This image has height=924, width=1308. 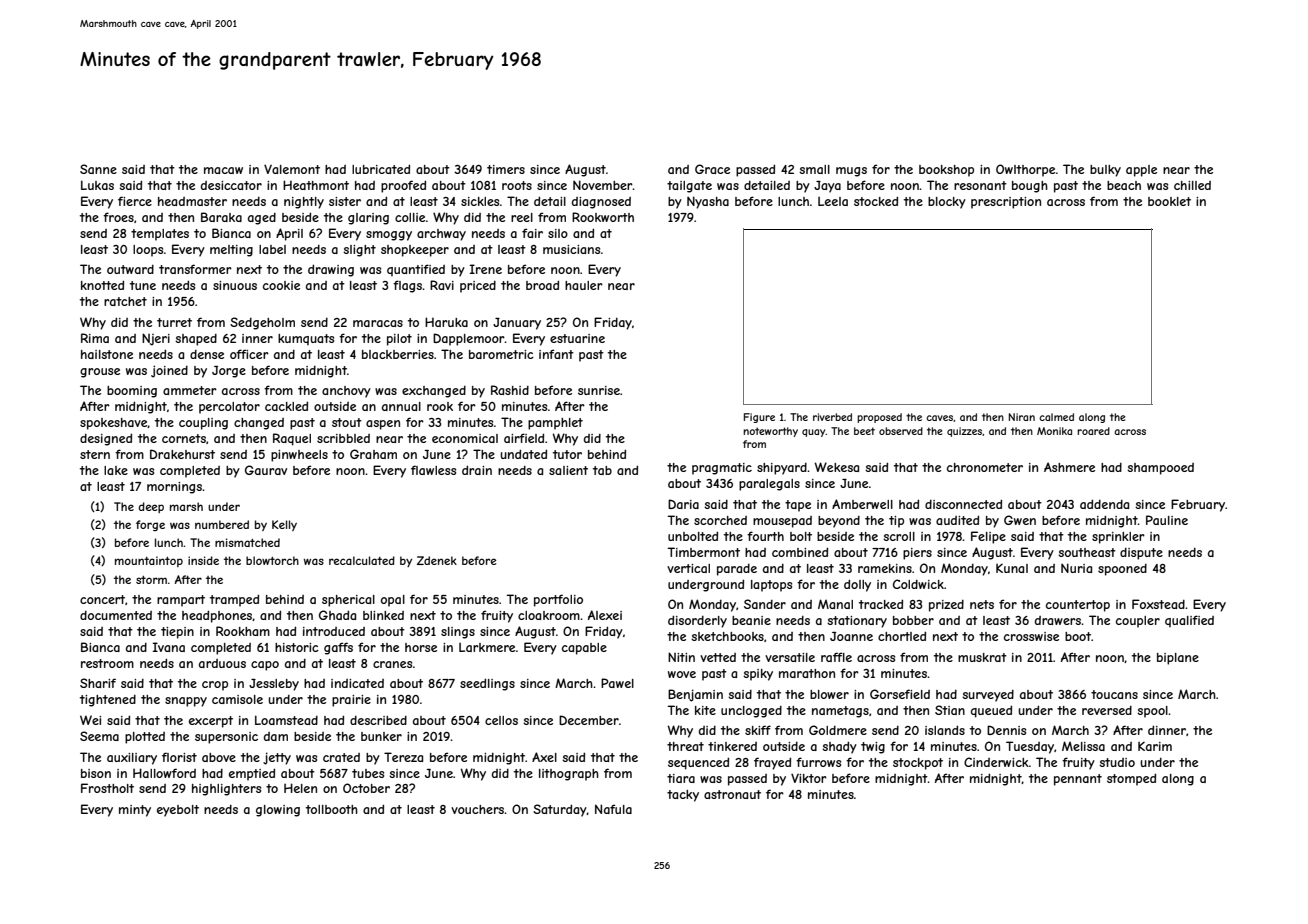 What do you see at coordinates (814, 169) in the image?
I see `small` at bounding box center [814, 169].
